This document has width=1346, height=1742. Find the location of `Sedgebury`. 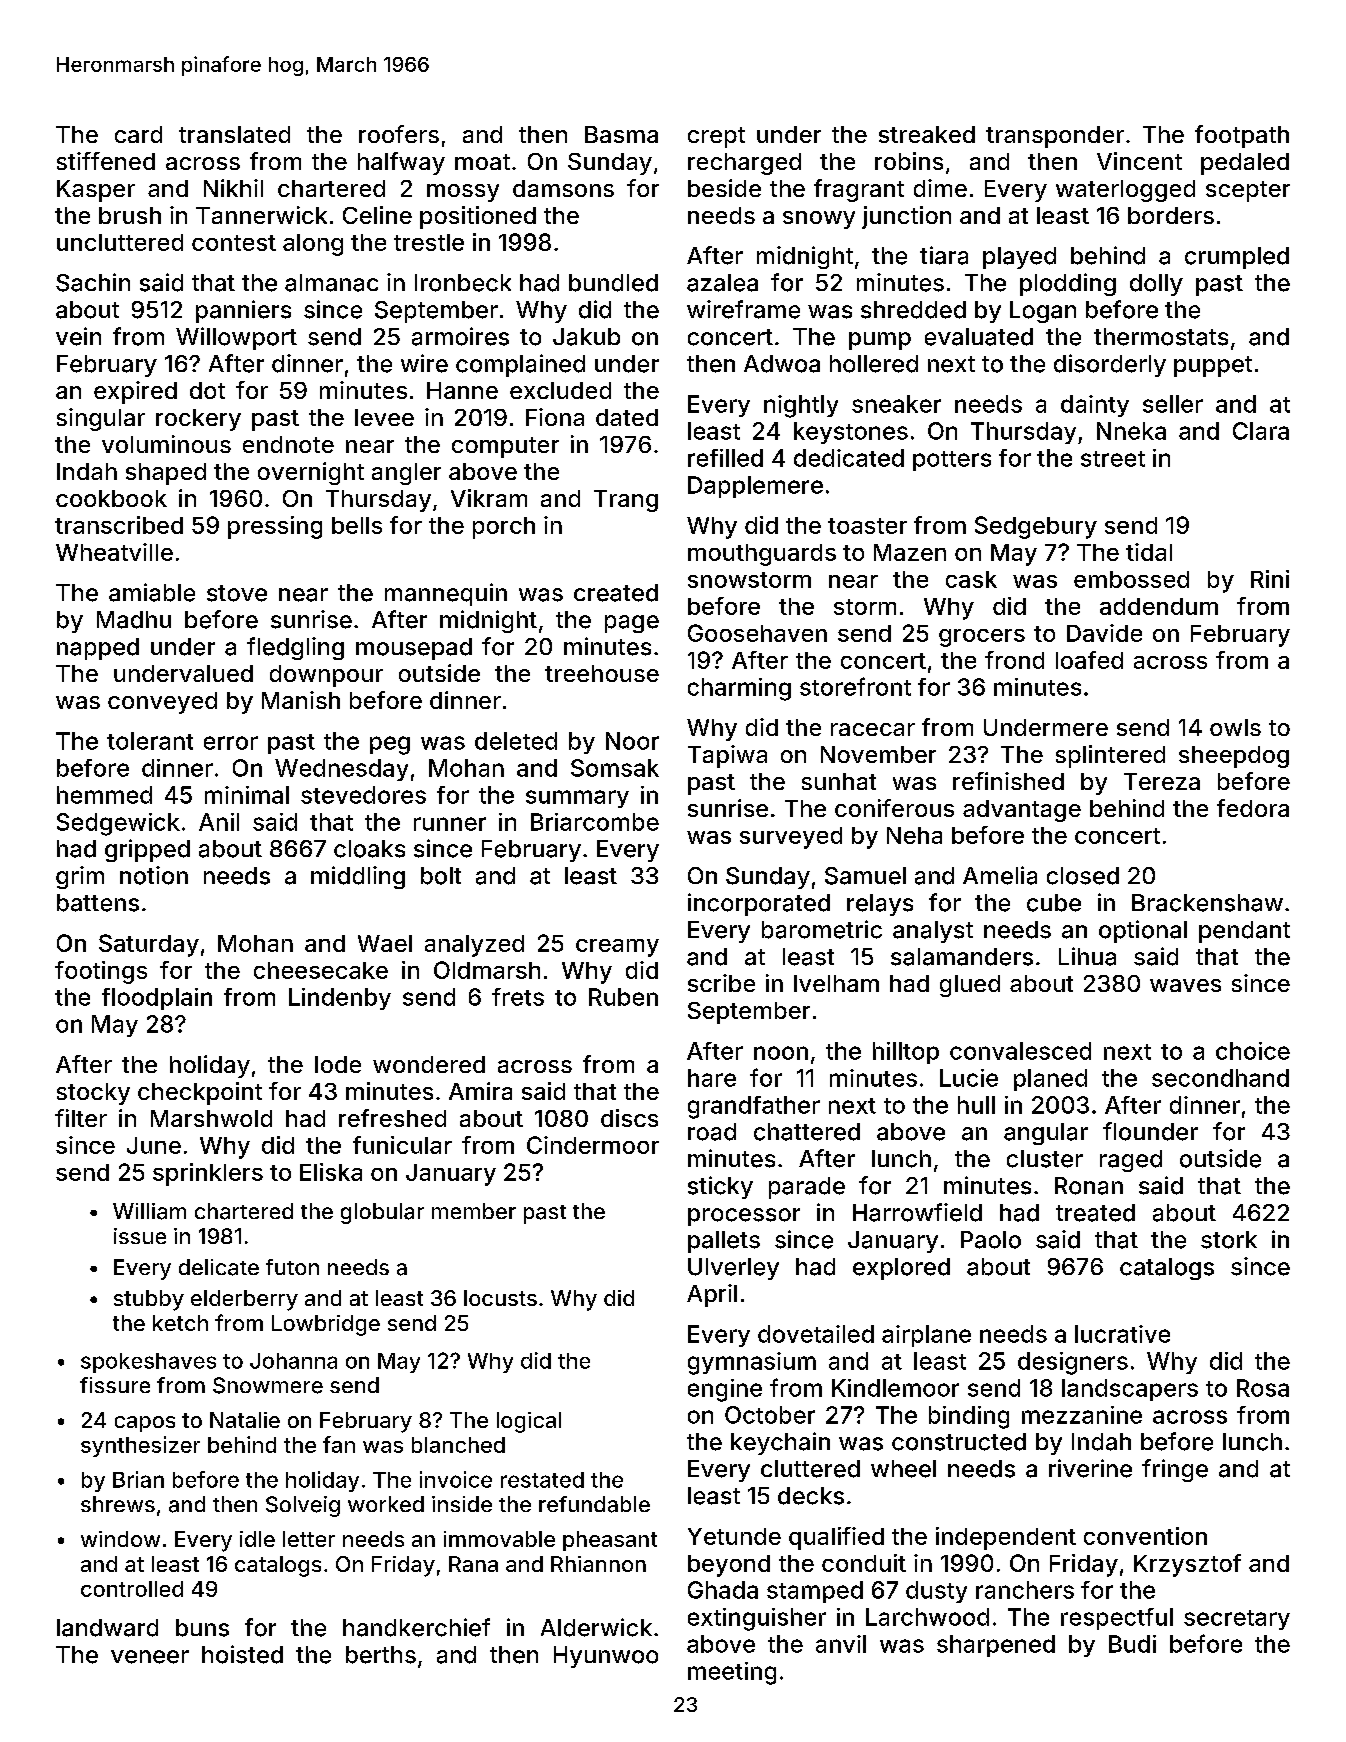

Sedgebury is located at coordinates (1036, 527).
